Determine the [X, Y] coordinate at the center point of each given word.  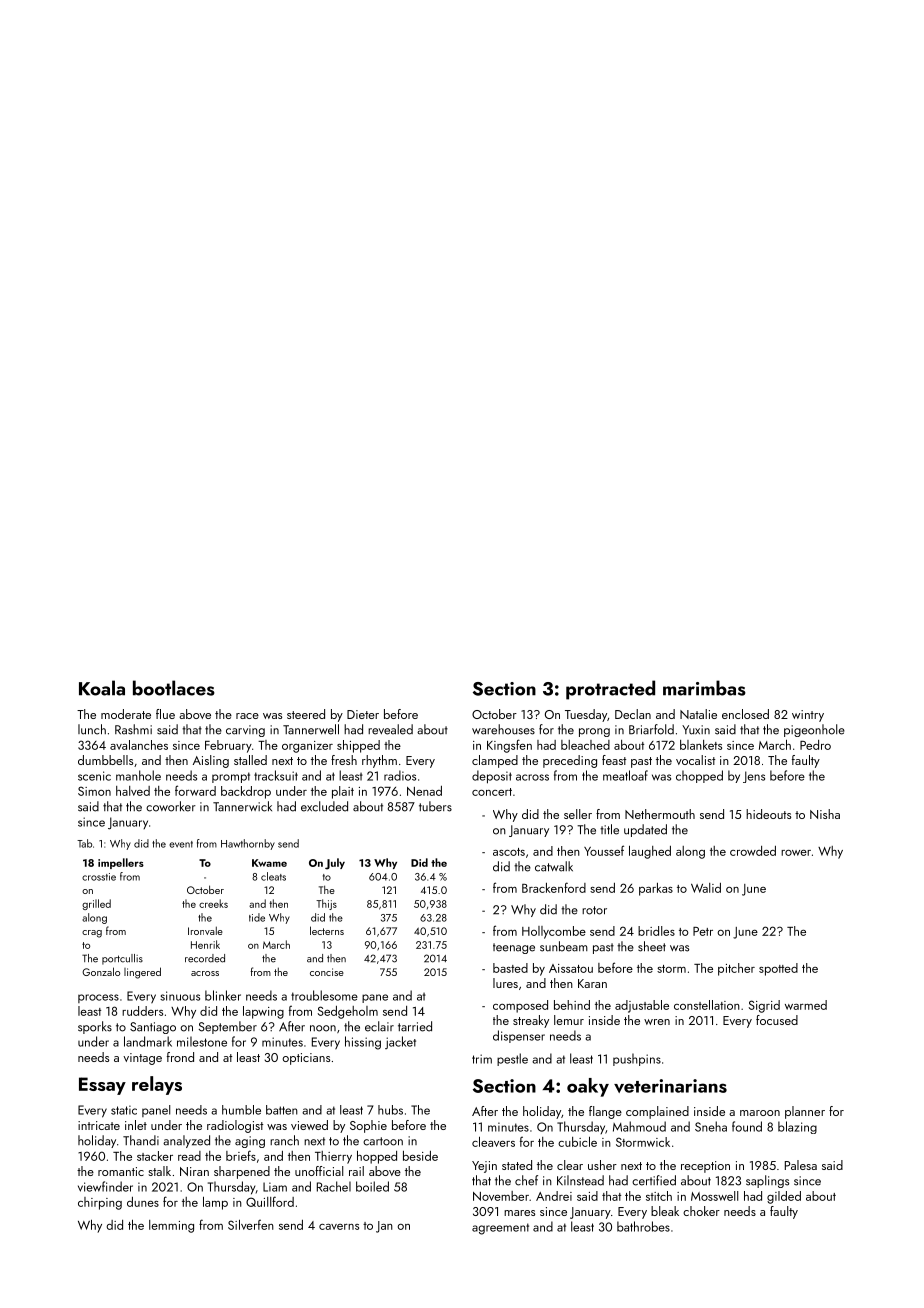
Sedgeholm [348, 1012]
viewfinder [105, 1186]
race [247, 716]
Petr [703, 931]
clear [570, 1165]
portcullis [122, 959]
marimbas [704, 688]
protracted [610, 690]
